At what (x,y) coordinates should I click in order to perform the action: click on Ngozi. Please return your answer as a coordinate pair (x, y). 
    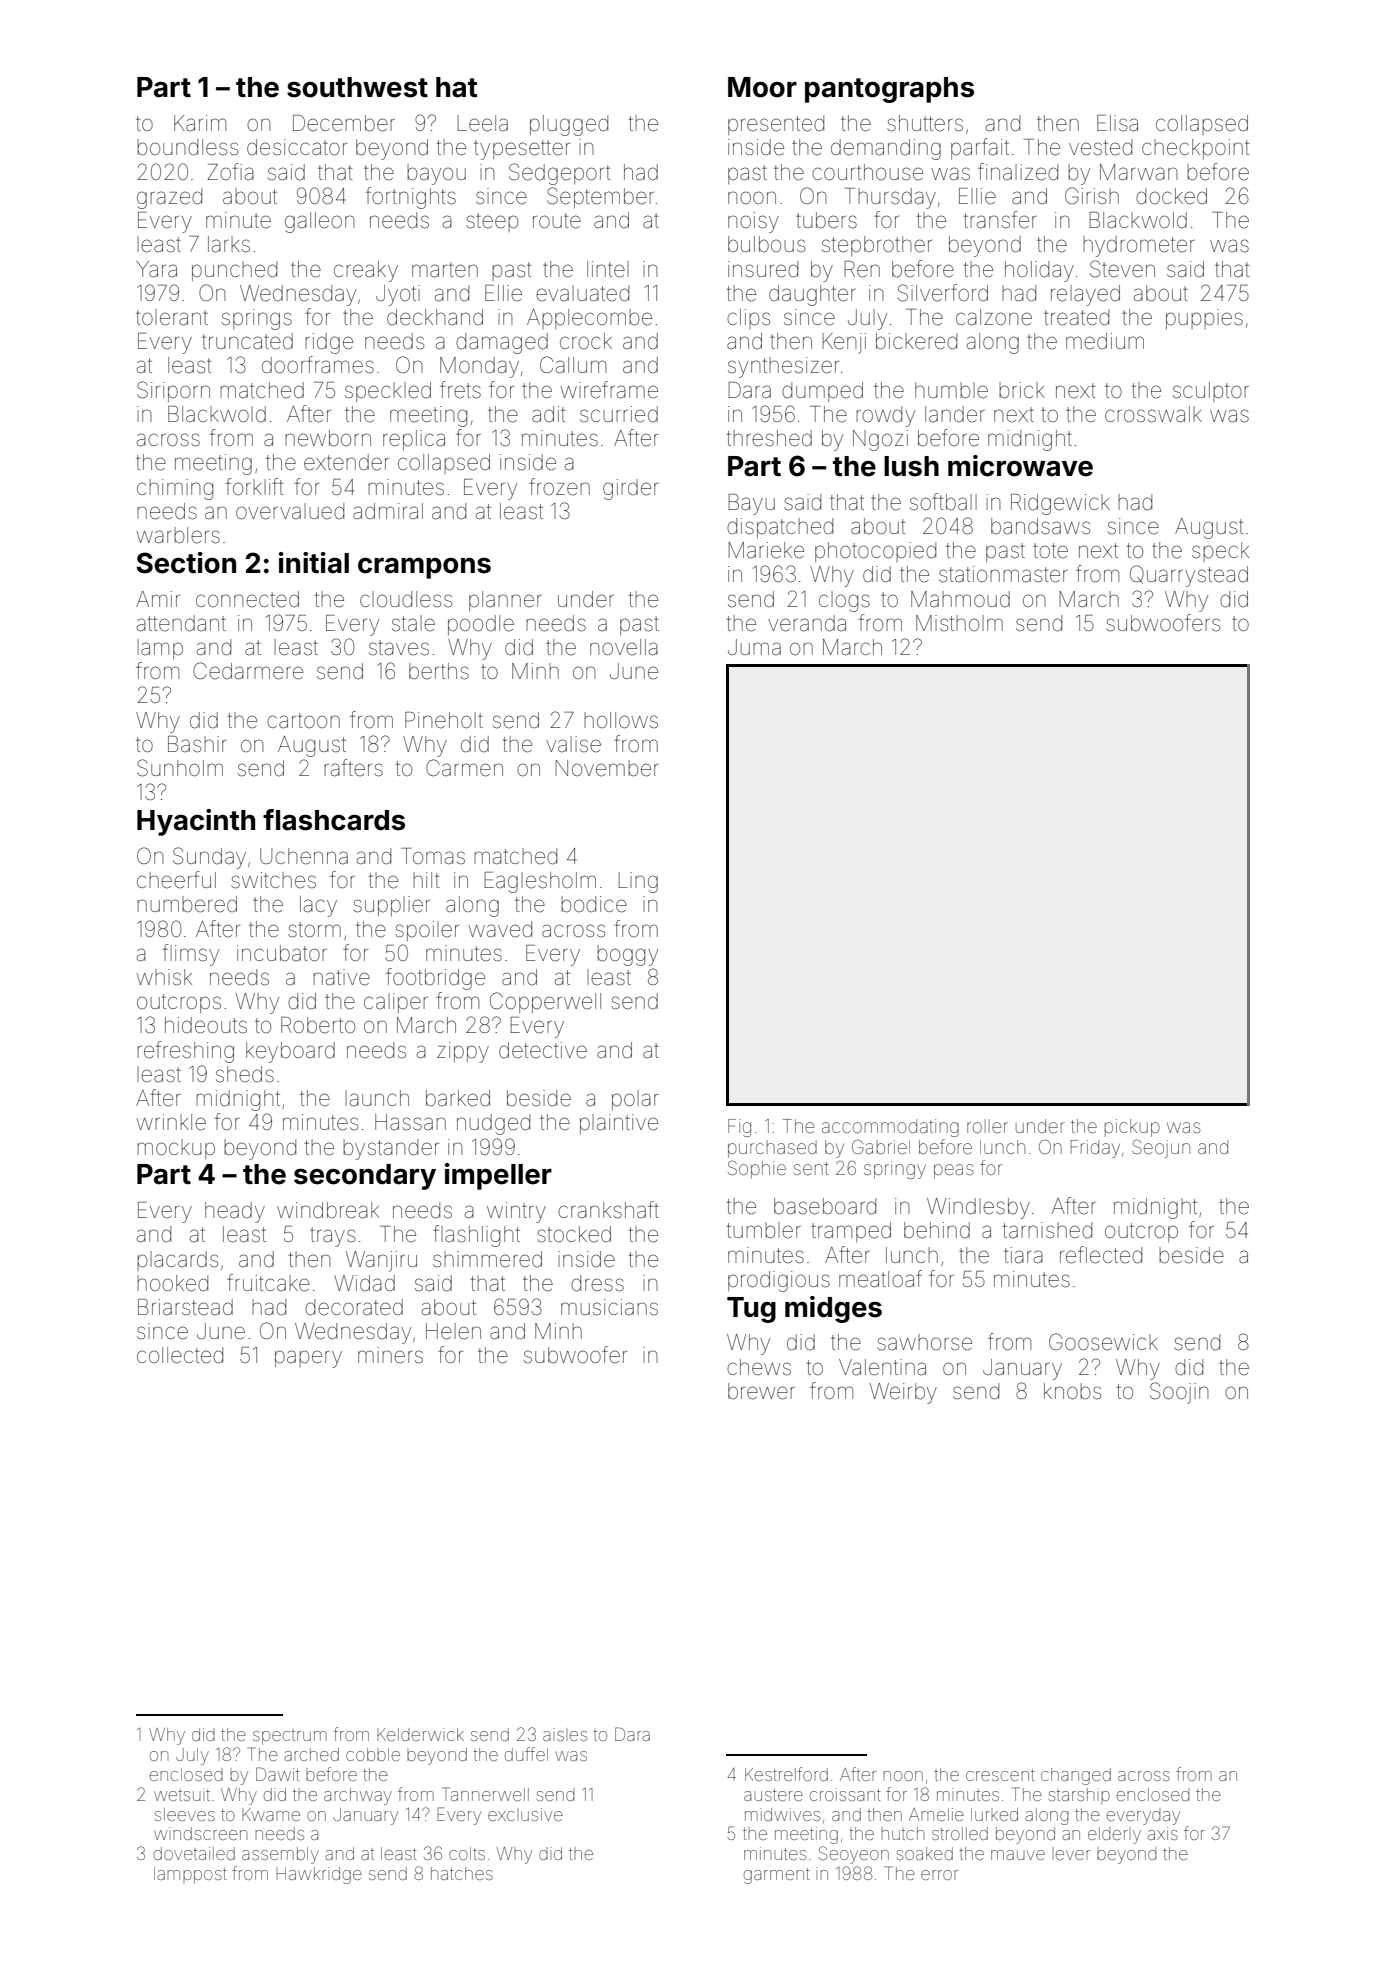
    Looking at the image, I should click on (880, 440).
